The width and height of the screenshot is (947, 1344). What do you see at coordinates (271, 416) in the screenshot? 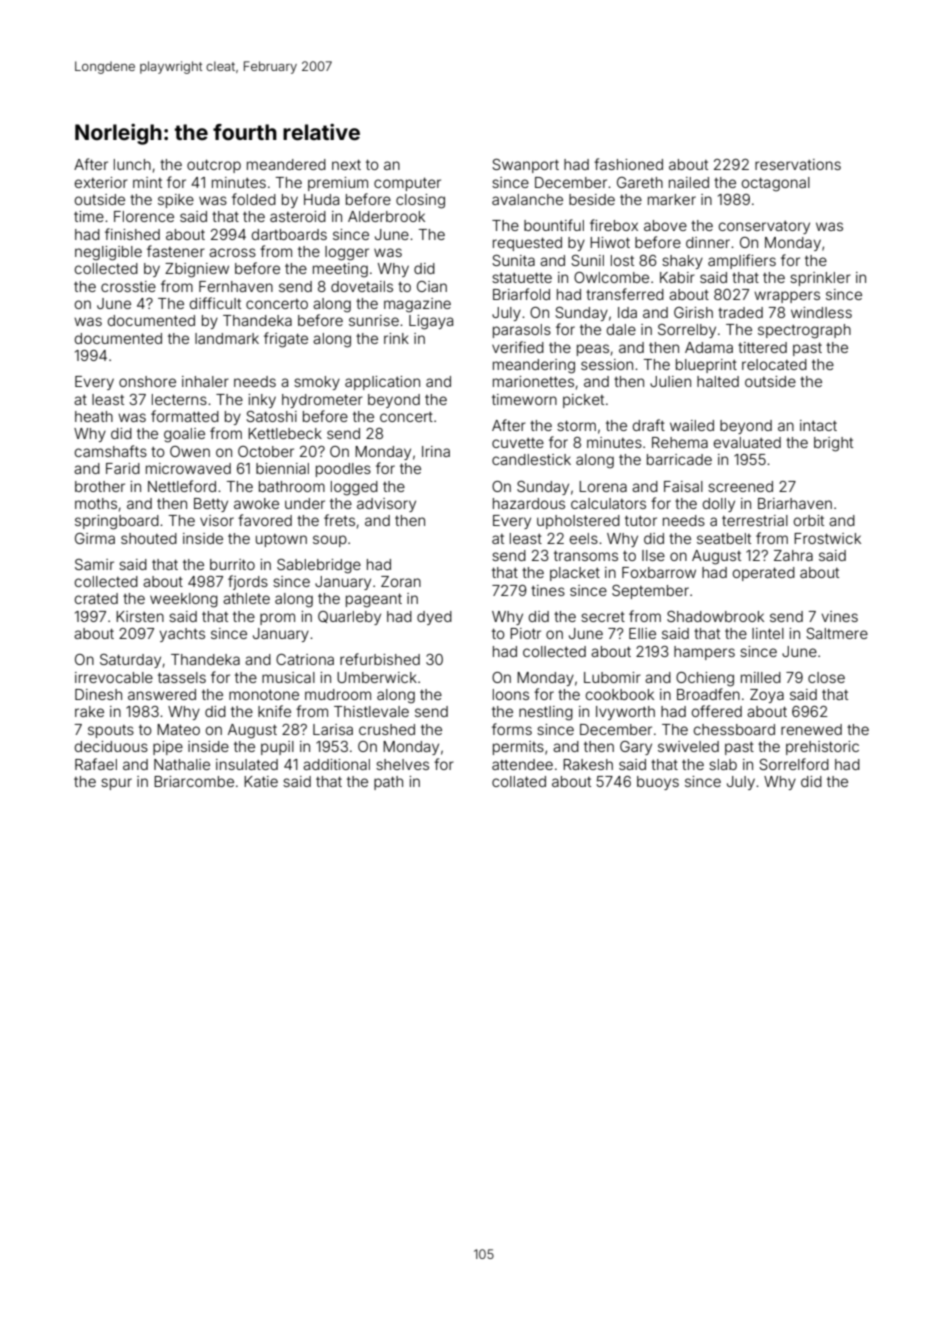
I see `Satoshi` at bounding box center [271, 416].
